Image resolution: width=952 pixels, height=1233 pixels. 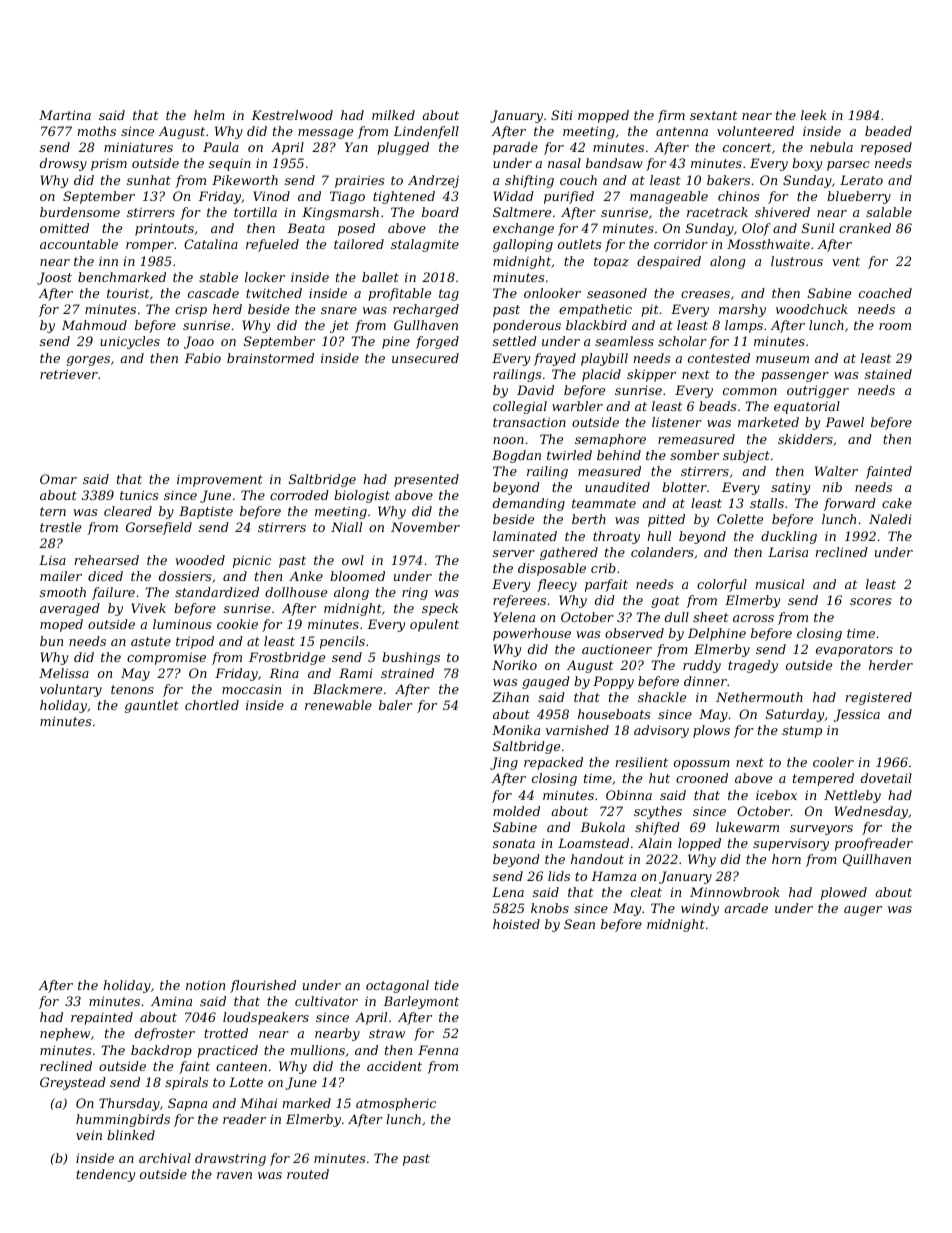 I want to click on listener, so click(x=677, y=422).
